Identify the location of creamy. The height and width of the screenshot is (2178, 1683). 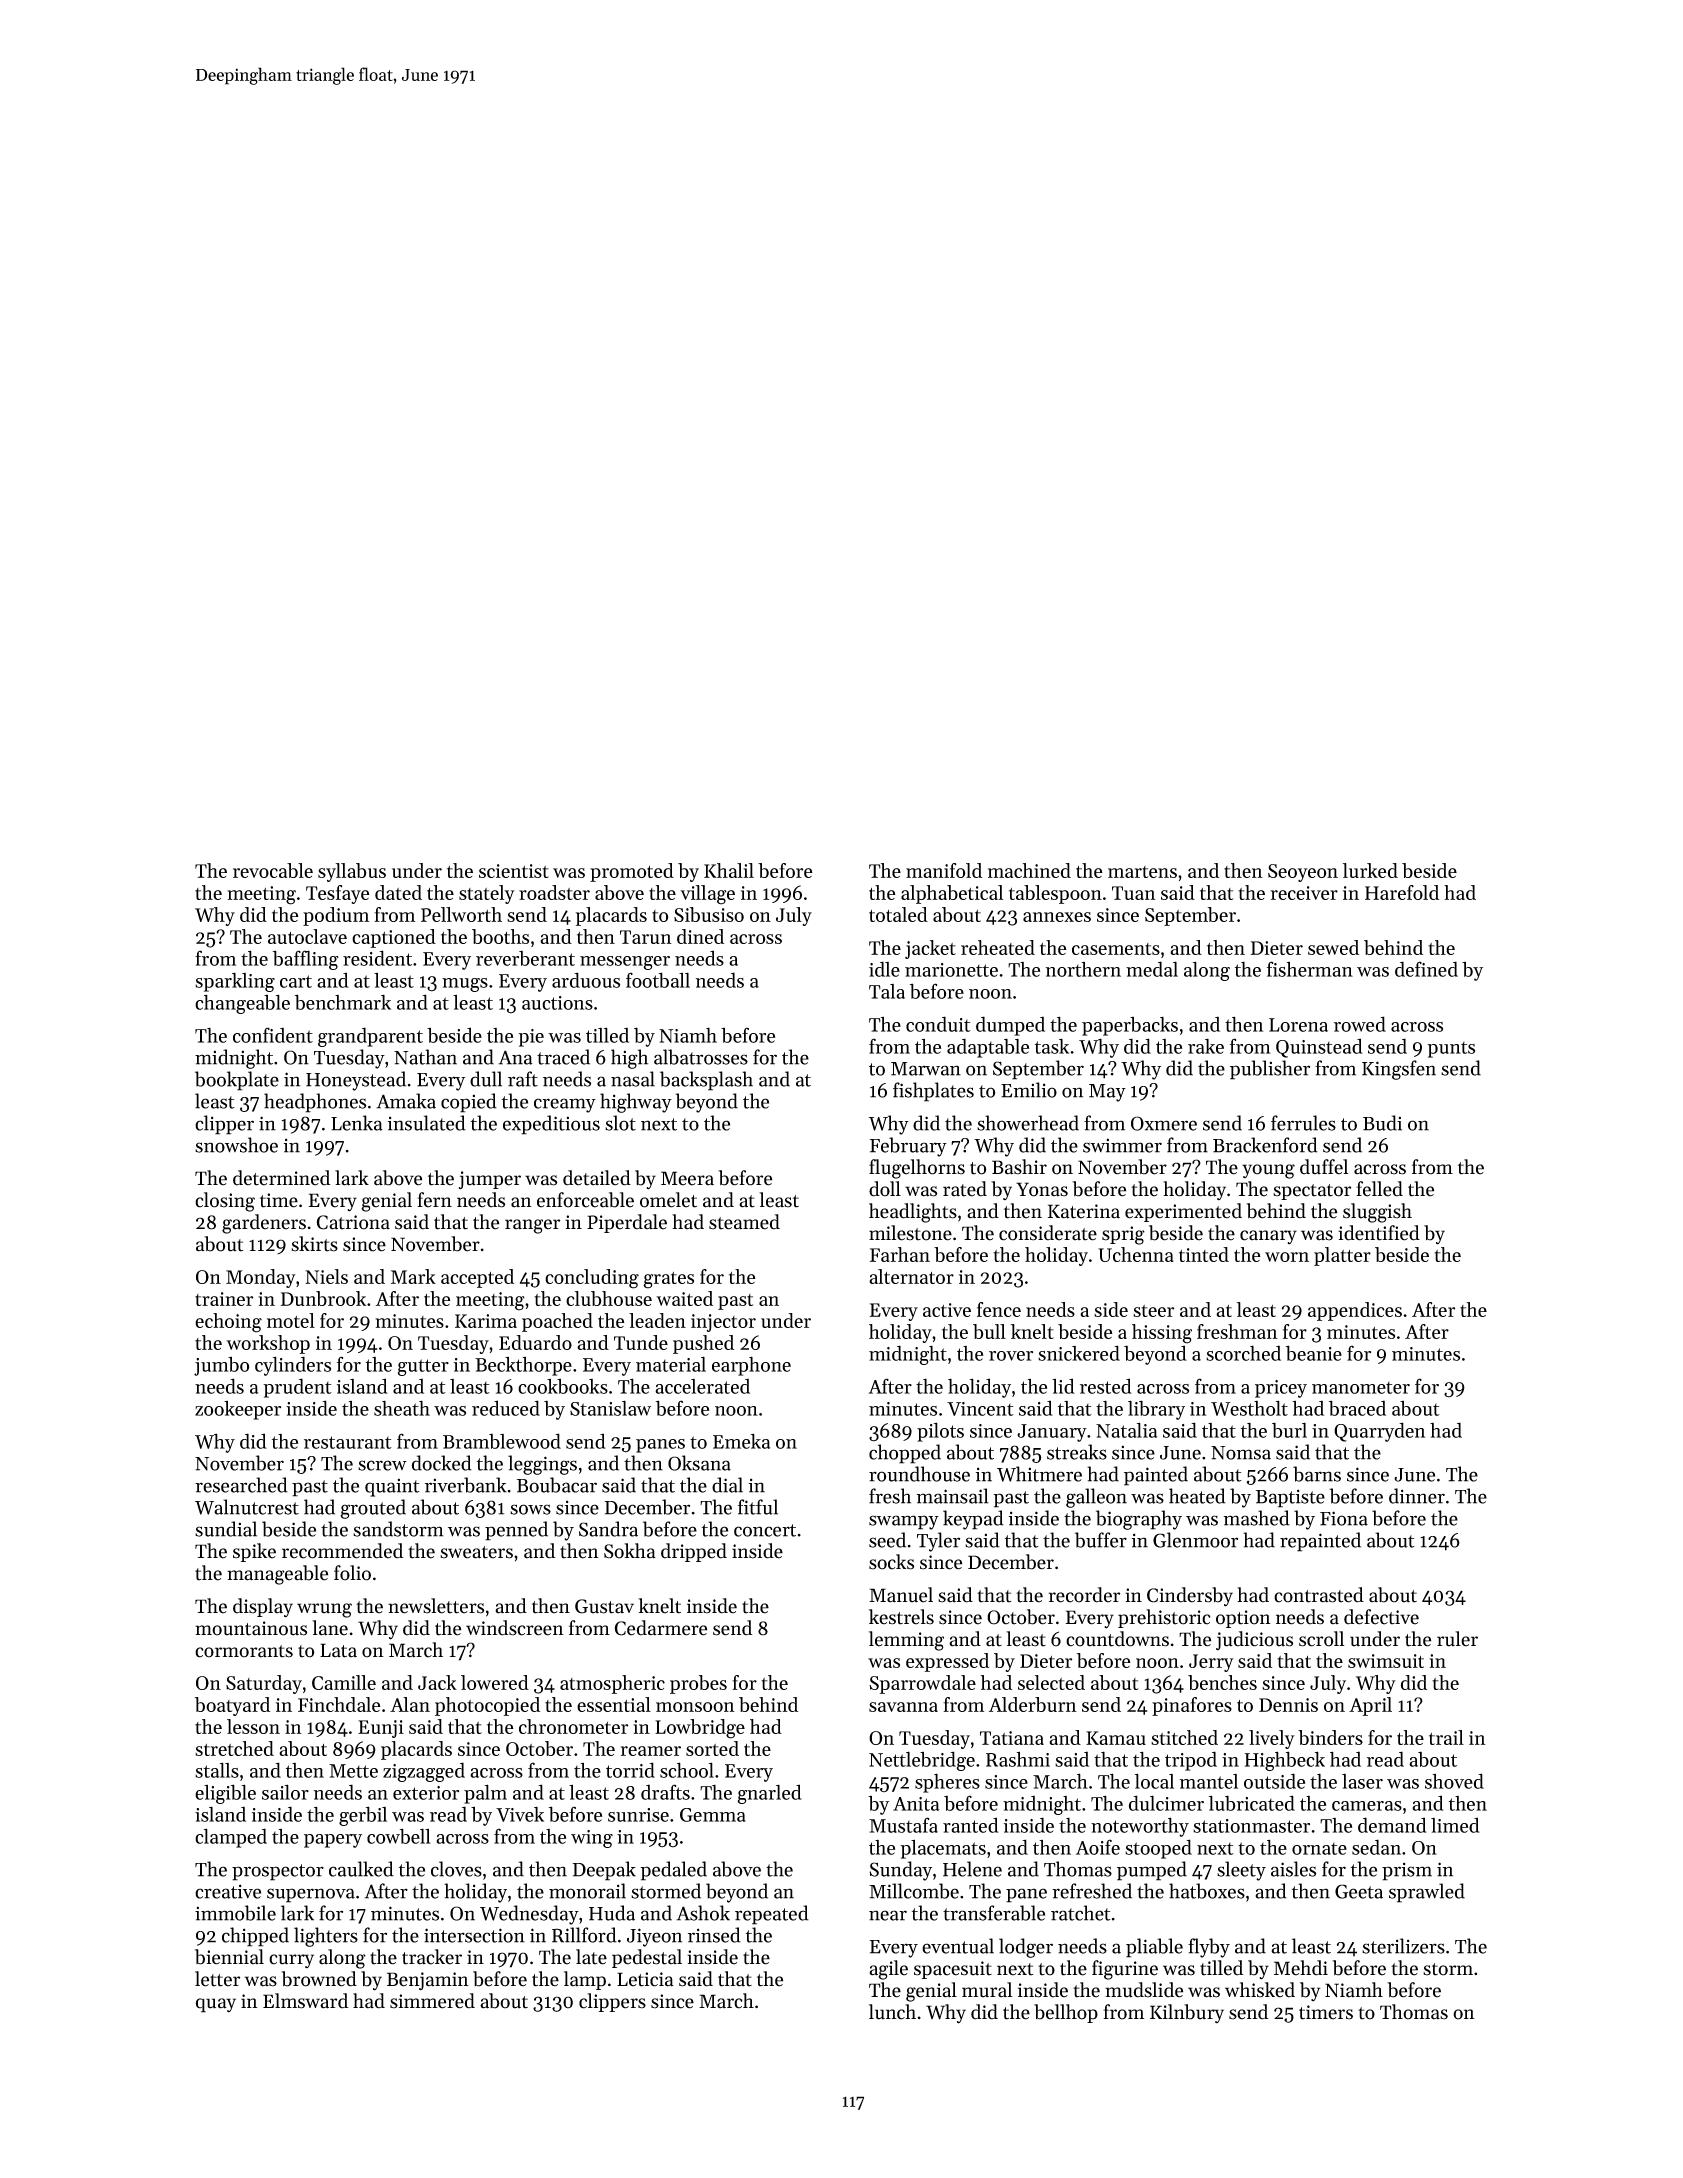
(565, 1105).
